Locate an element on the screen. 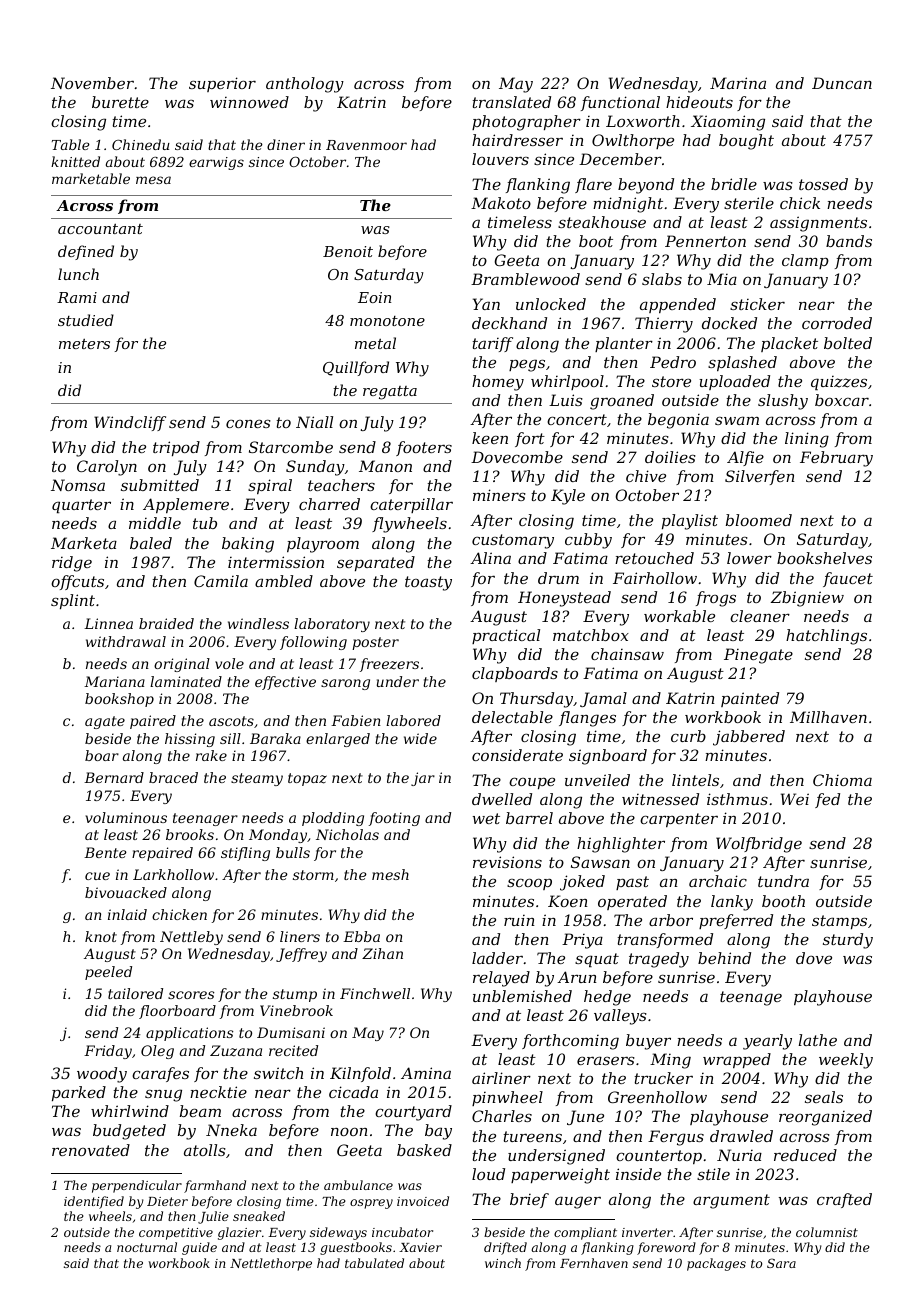 The image size is (924, 1308). tailored is located at coordinates (135, 993).
